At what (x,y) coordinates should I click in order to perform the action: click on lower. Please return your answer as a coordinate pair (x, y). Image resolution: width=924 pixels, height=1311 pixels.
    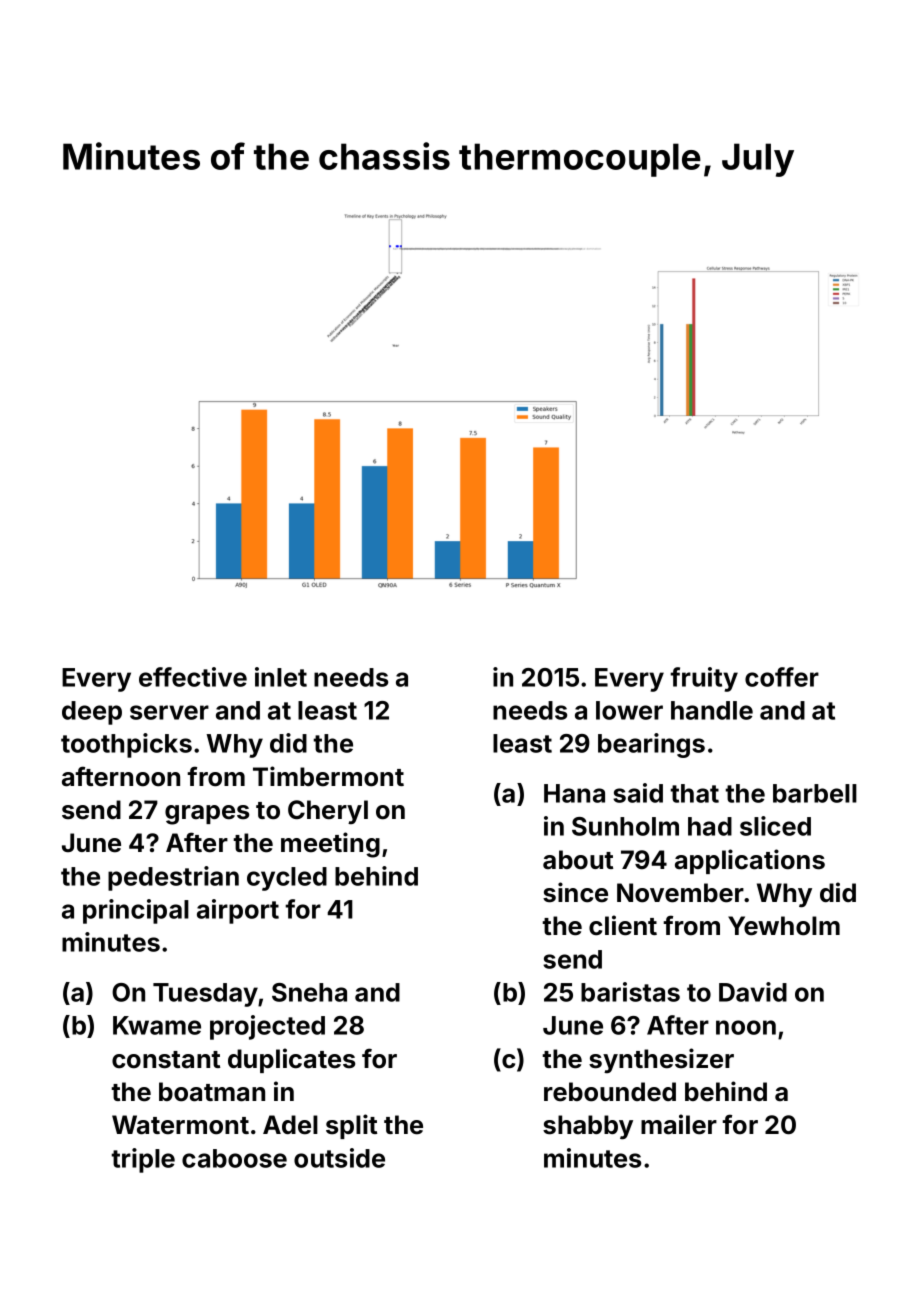
    Looking at the image, I should click on (629, 710).
